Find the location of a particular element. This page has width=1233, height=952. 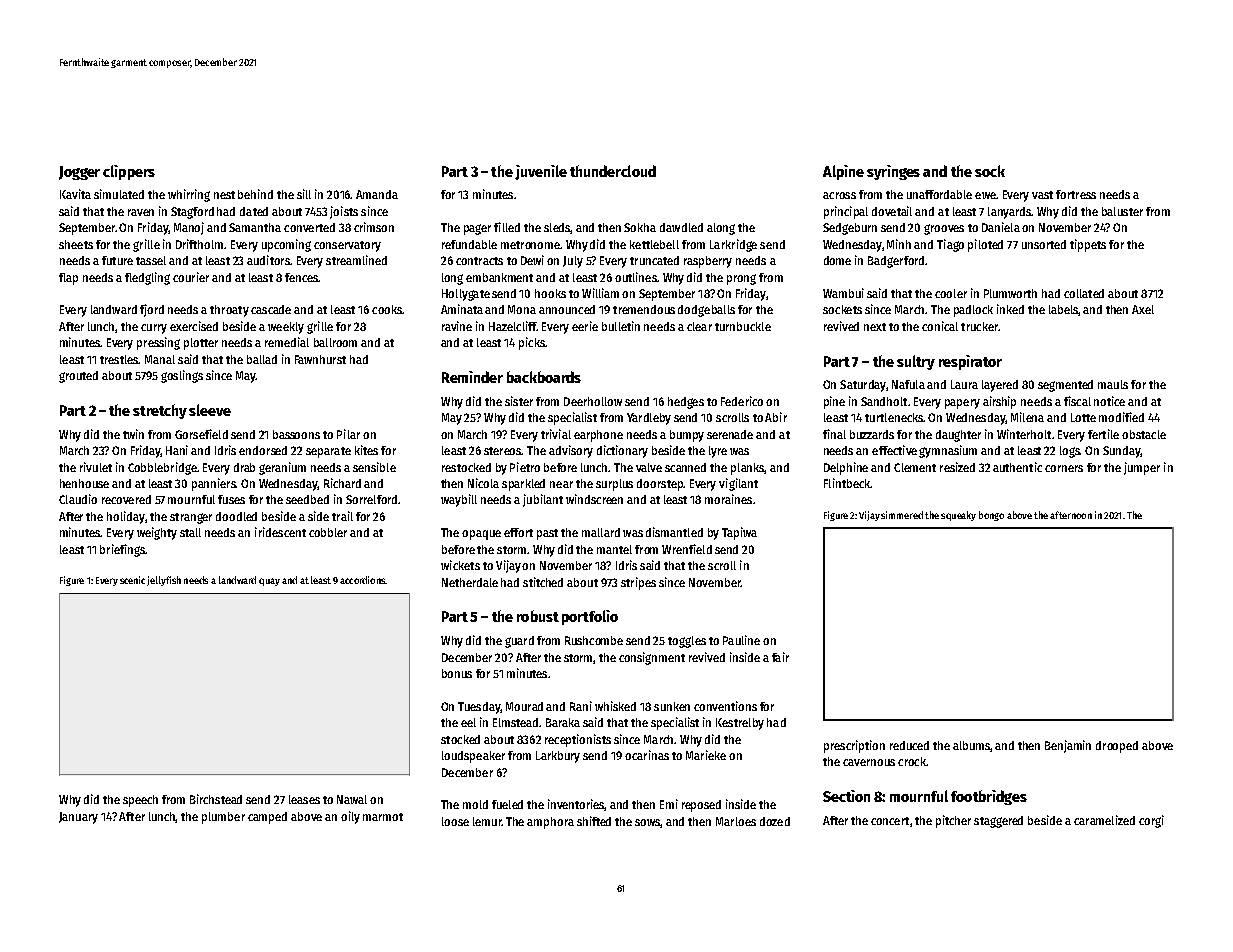

fortress is located at coordinates (1076, 194).
